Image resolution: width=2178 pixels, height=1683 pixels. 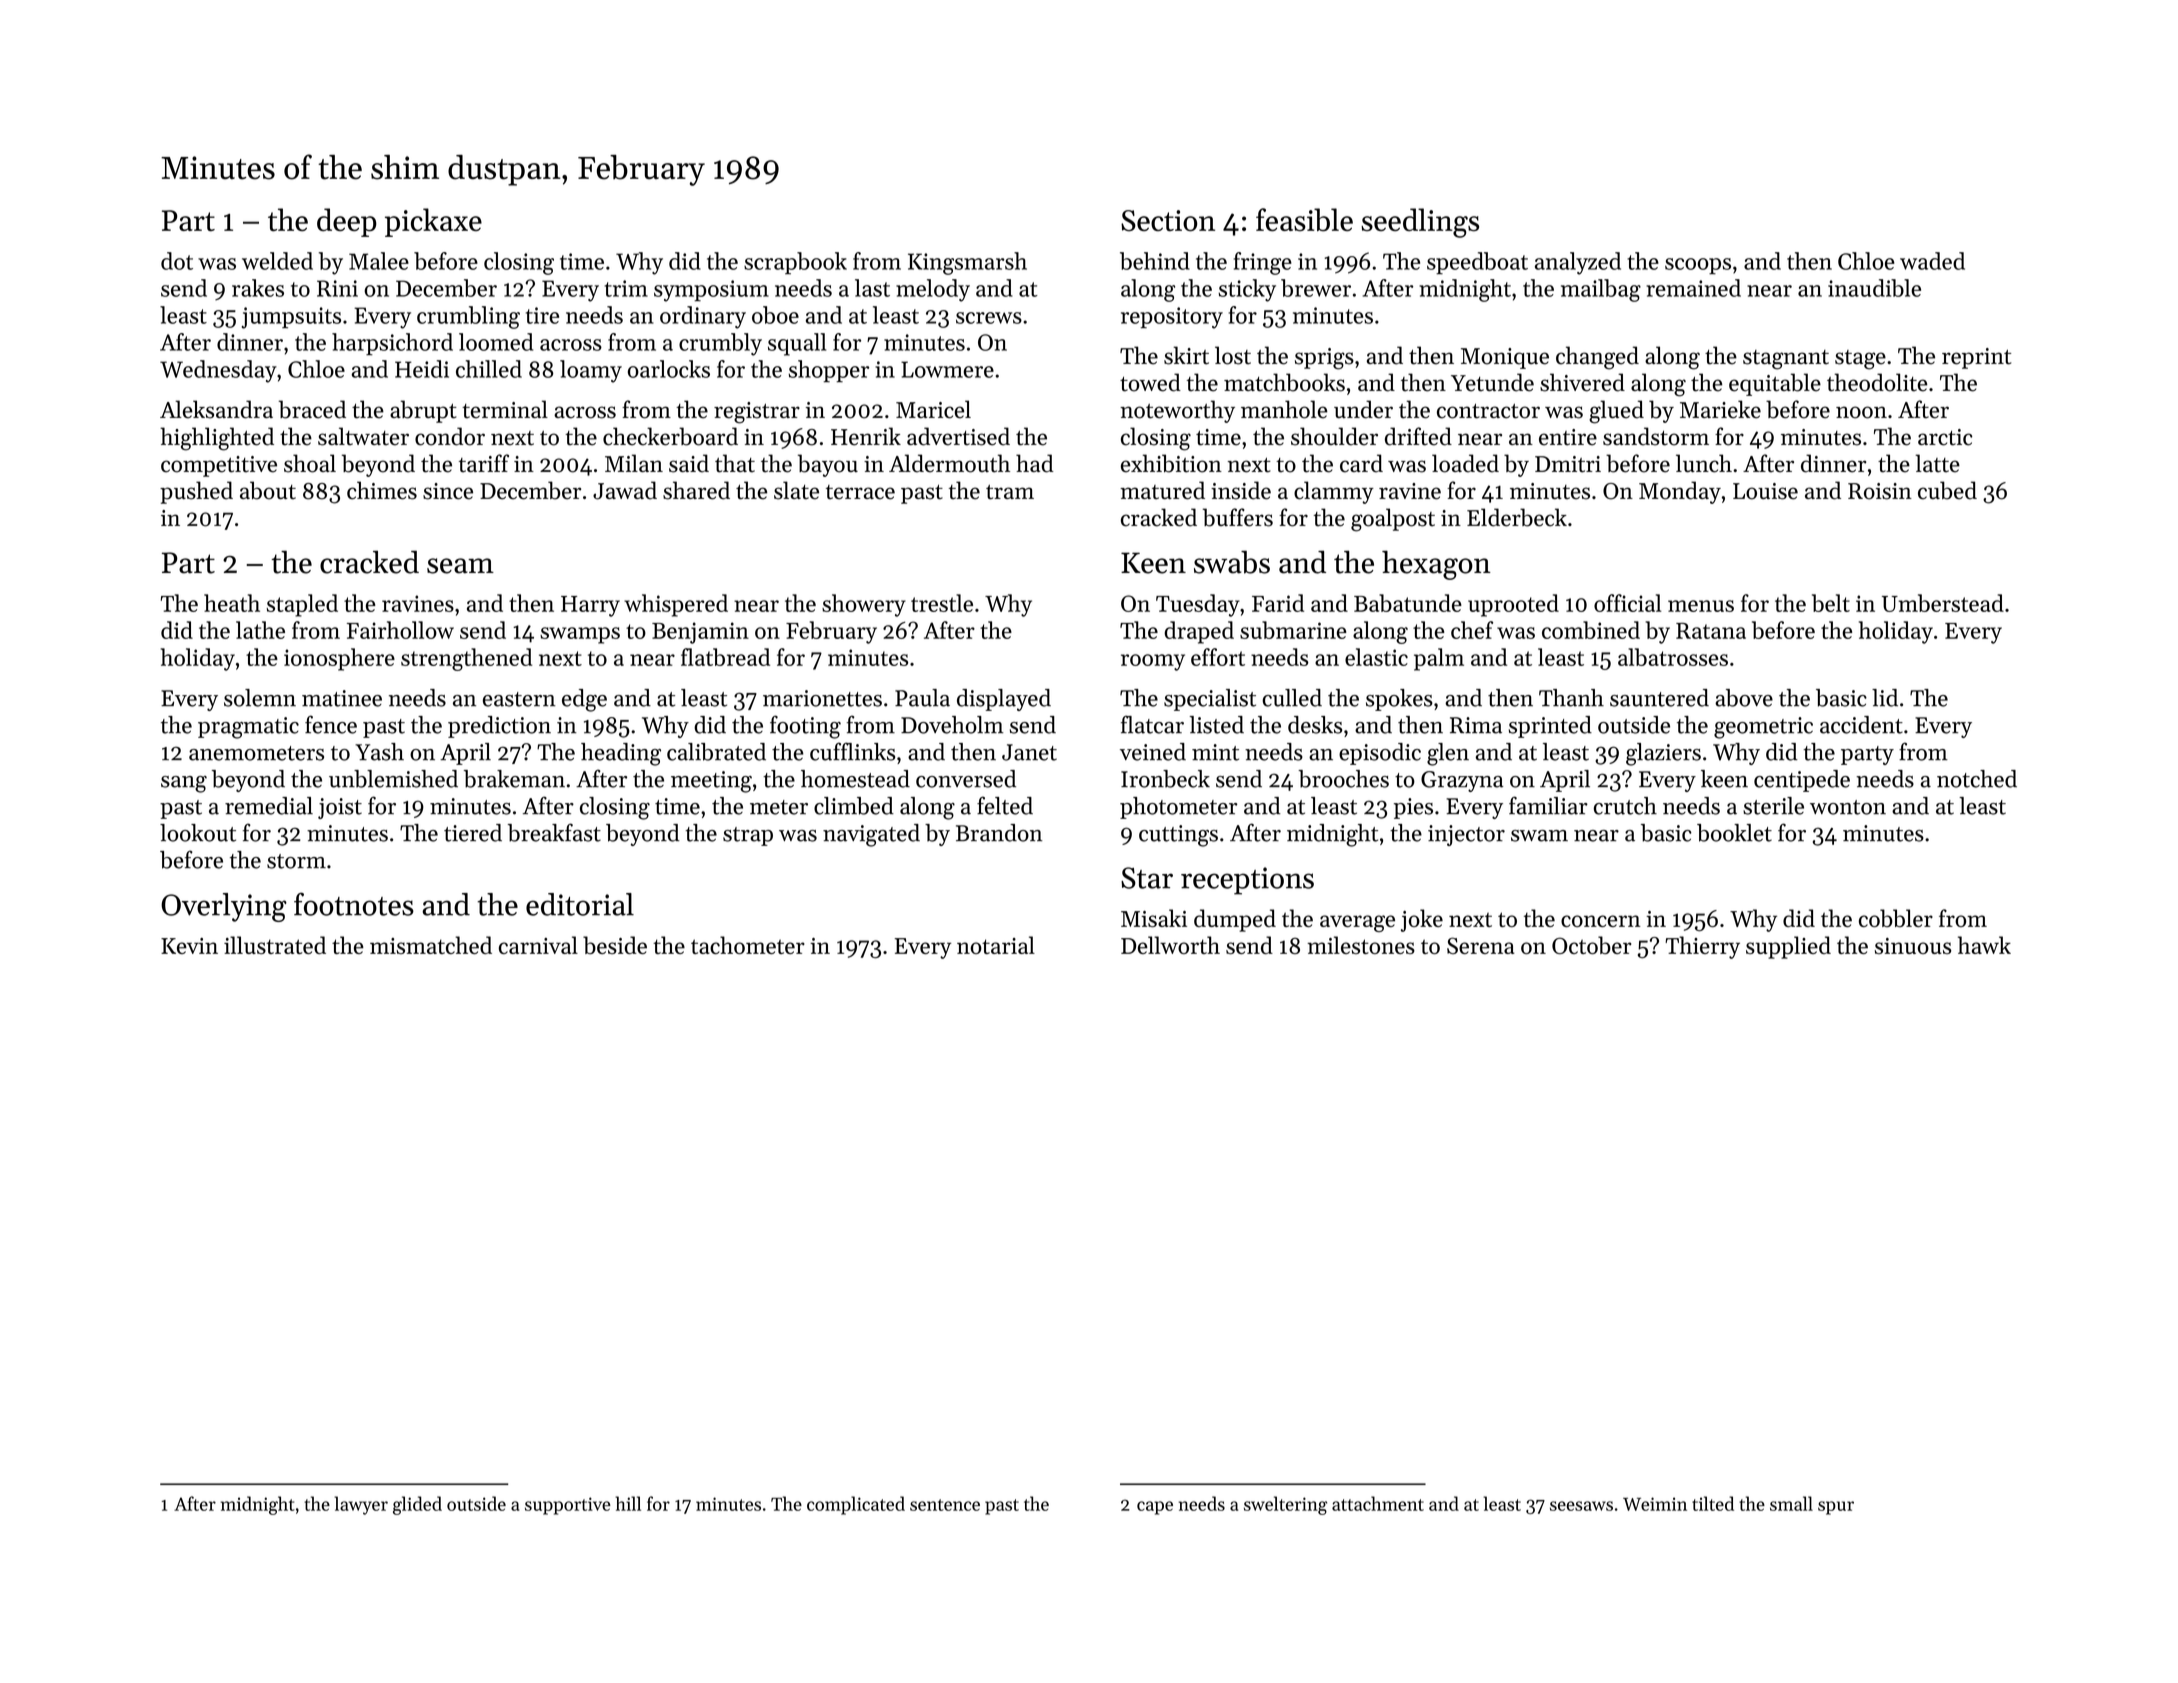 I want to click on sweltering, so click(x=1285, y=1505).
